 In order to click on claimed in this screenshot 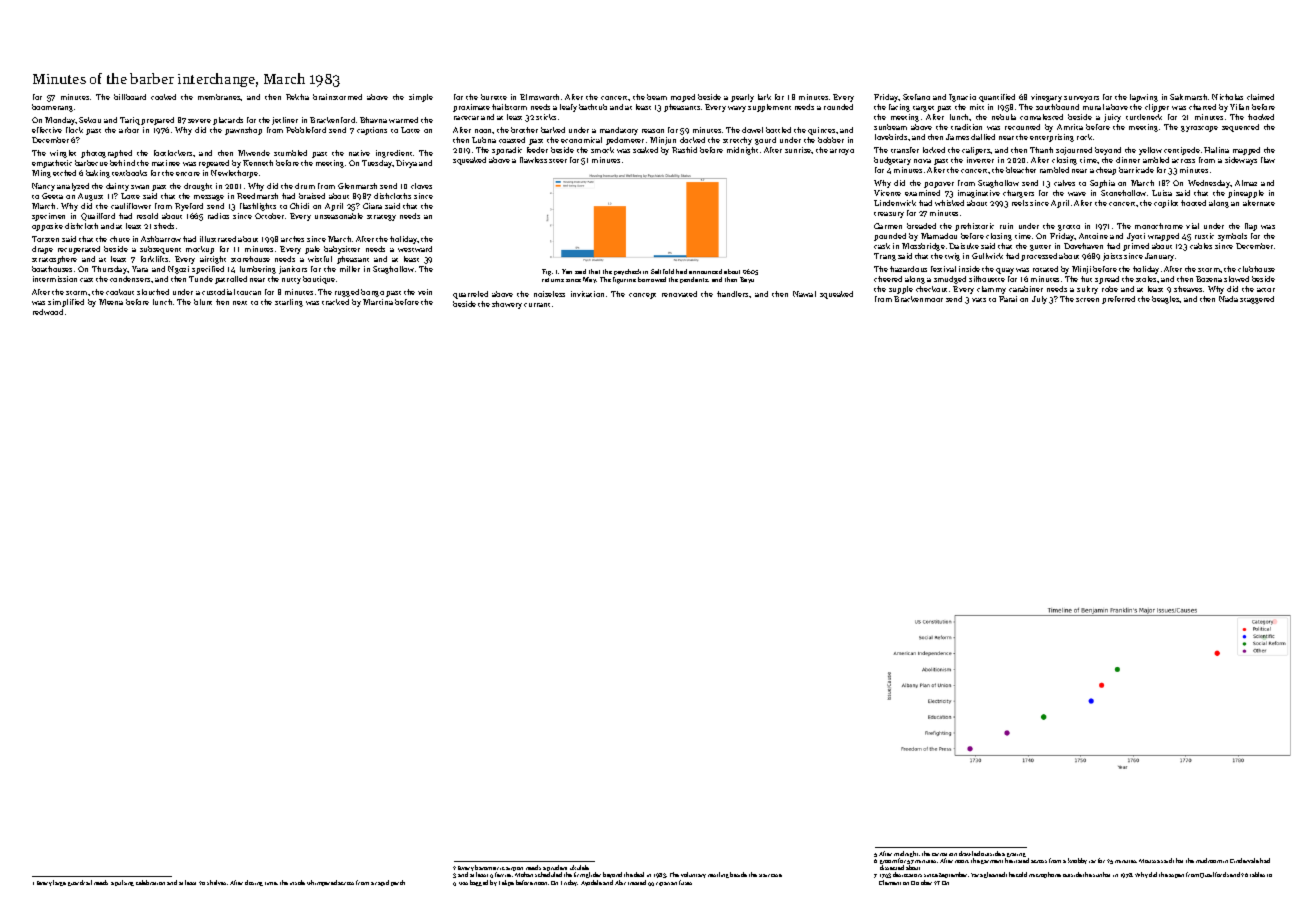, I will do `click(1260, 97)`.
